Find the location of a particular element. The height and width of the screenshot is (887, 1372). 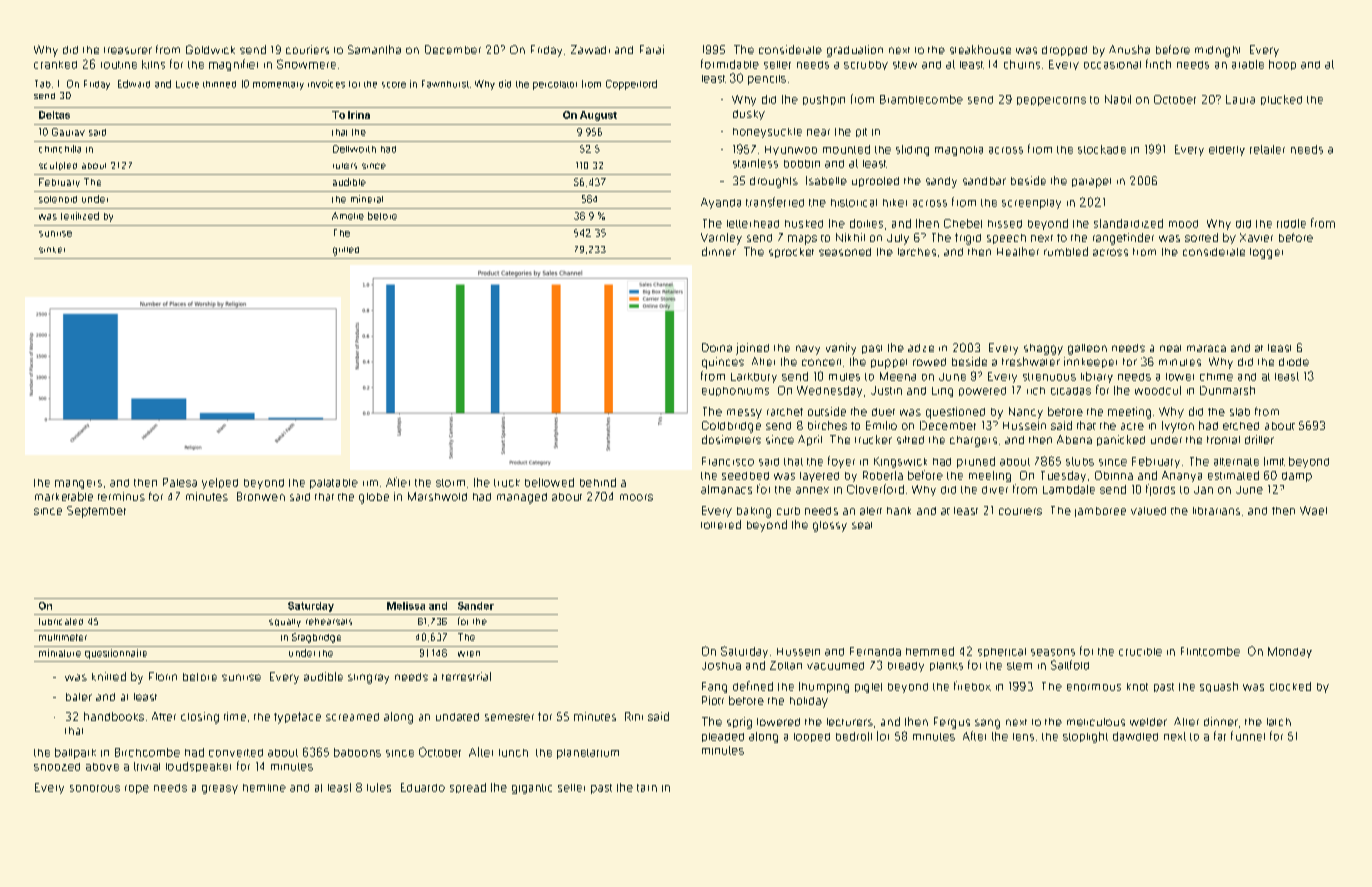

closing is located at coordinates (200, 718).
